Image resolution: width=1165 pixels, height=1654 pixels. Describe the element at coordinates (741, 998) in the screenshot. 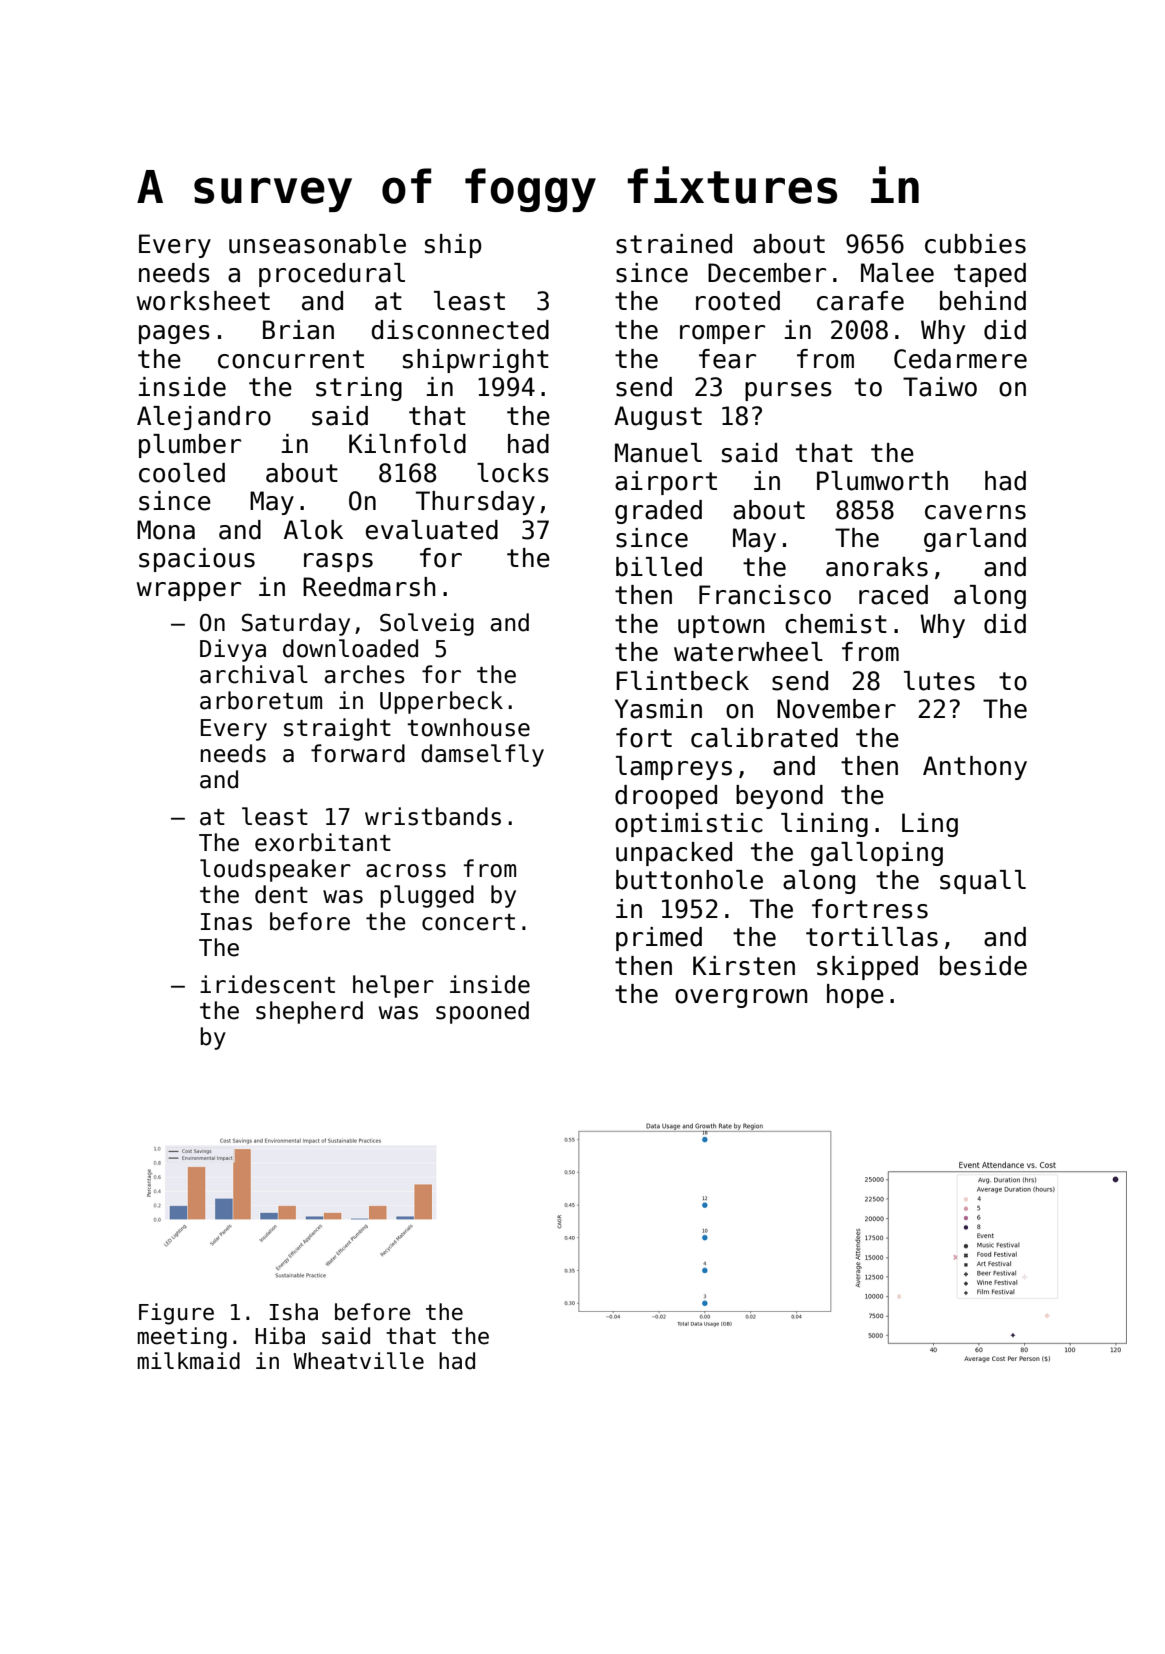

I see `overgrown` at that location.
